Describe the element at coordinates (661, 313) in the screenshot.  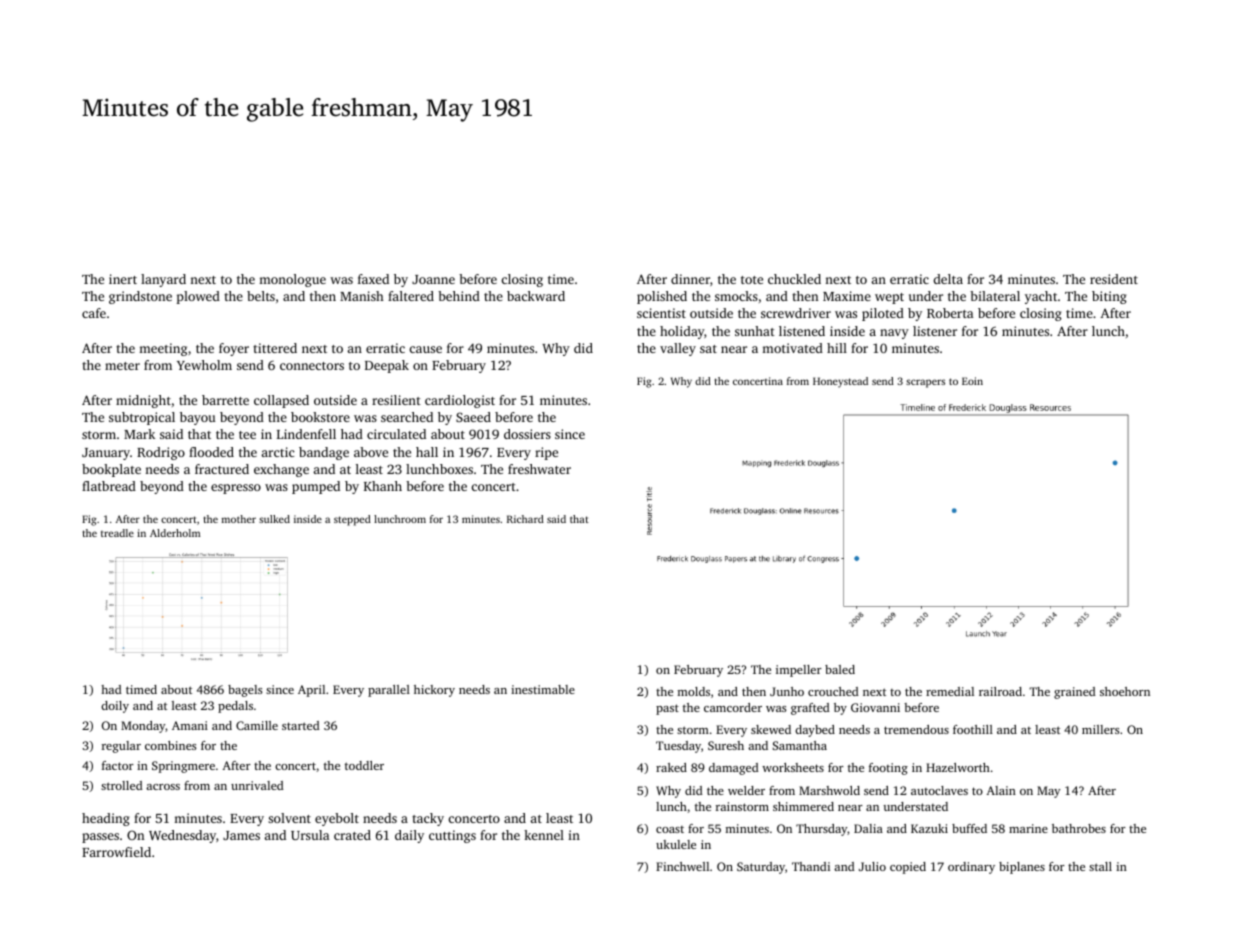
I see `scientist` at that location.
